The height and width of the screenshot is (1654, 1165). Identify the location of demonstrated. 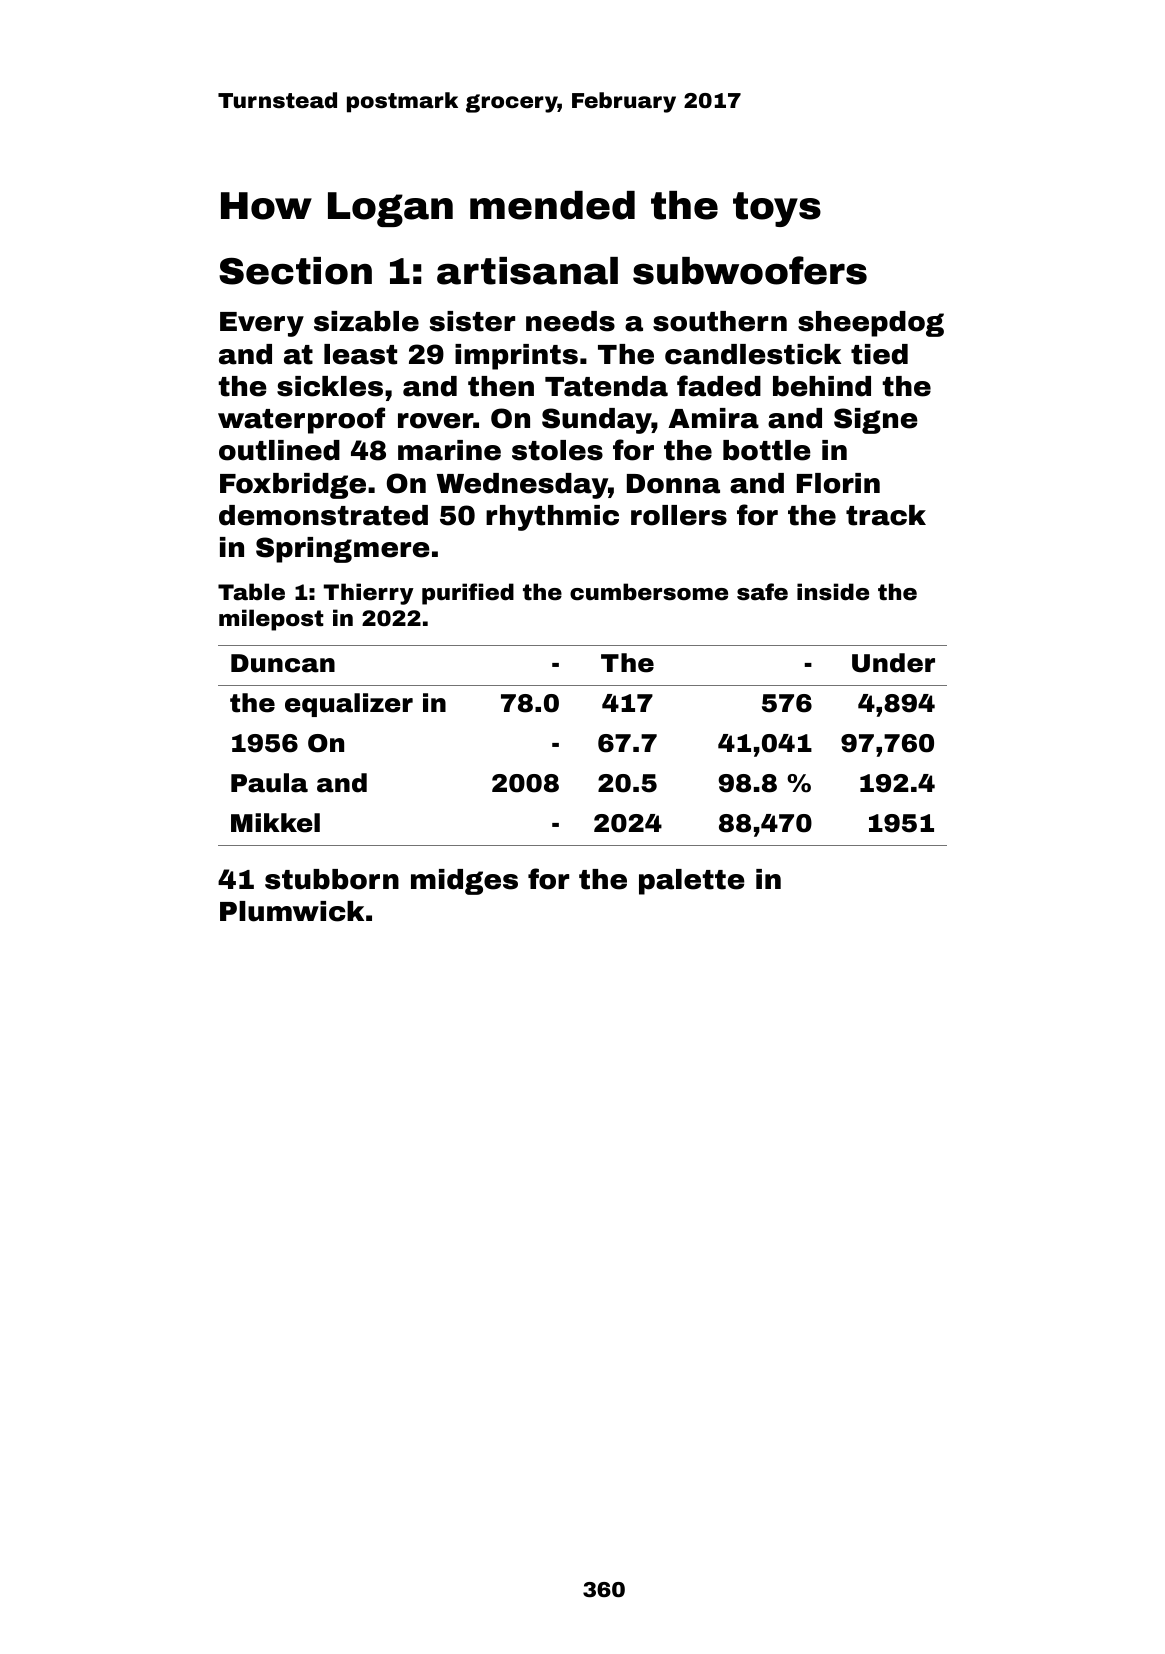
(323, 515).
